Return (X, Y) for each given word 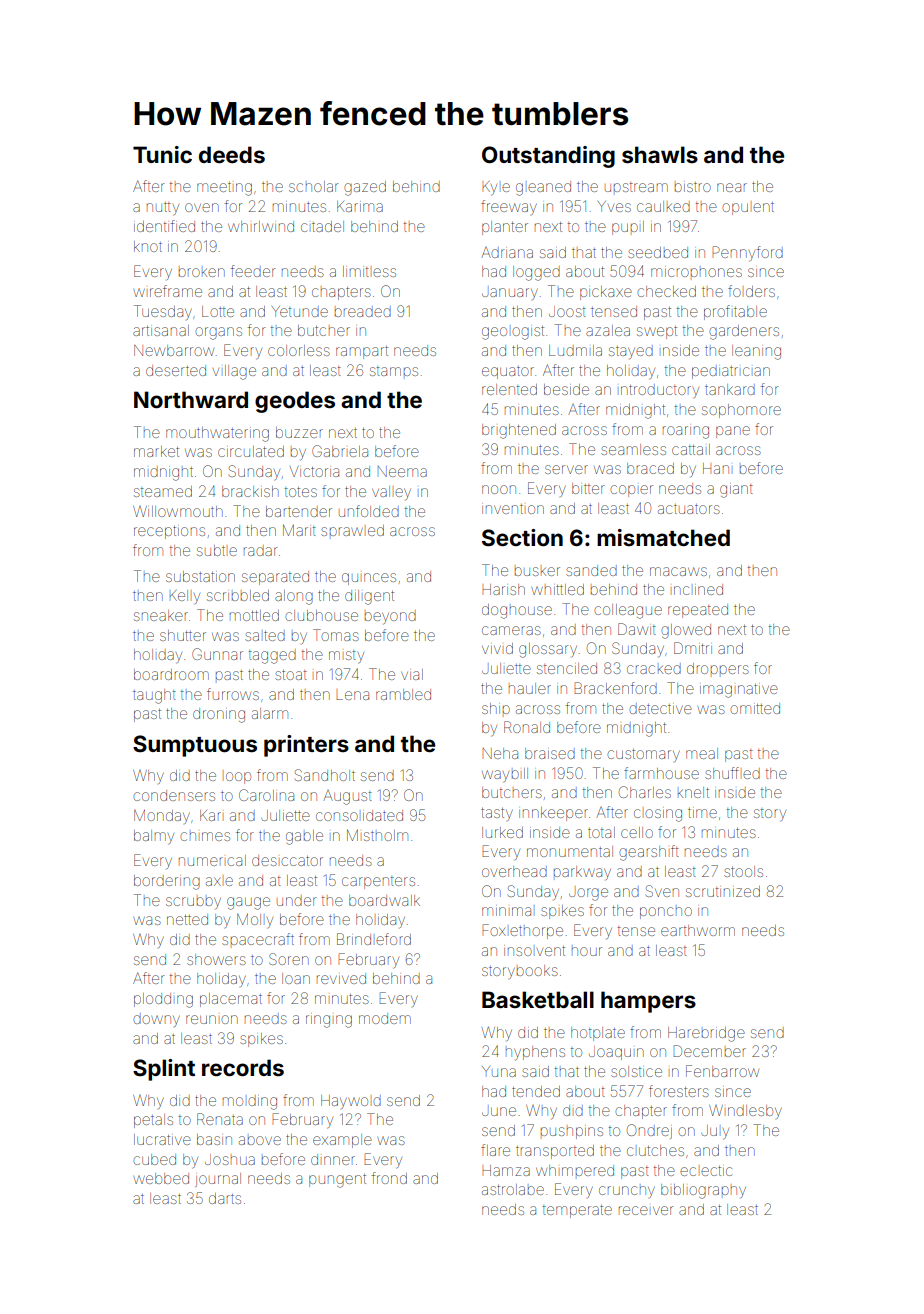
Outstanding (548, 157)
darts (225, 1198)
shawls (660, 155)
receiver (646, 1210)
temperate (577, 1211)
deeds (232, 154)
